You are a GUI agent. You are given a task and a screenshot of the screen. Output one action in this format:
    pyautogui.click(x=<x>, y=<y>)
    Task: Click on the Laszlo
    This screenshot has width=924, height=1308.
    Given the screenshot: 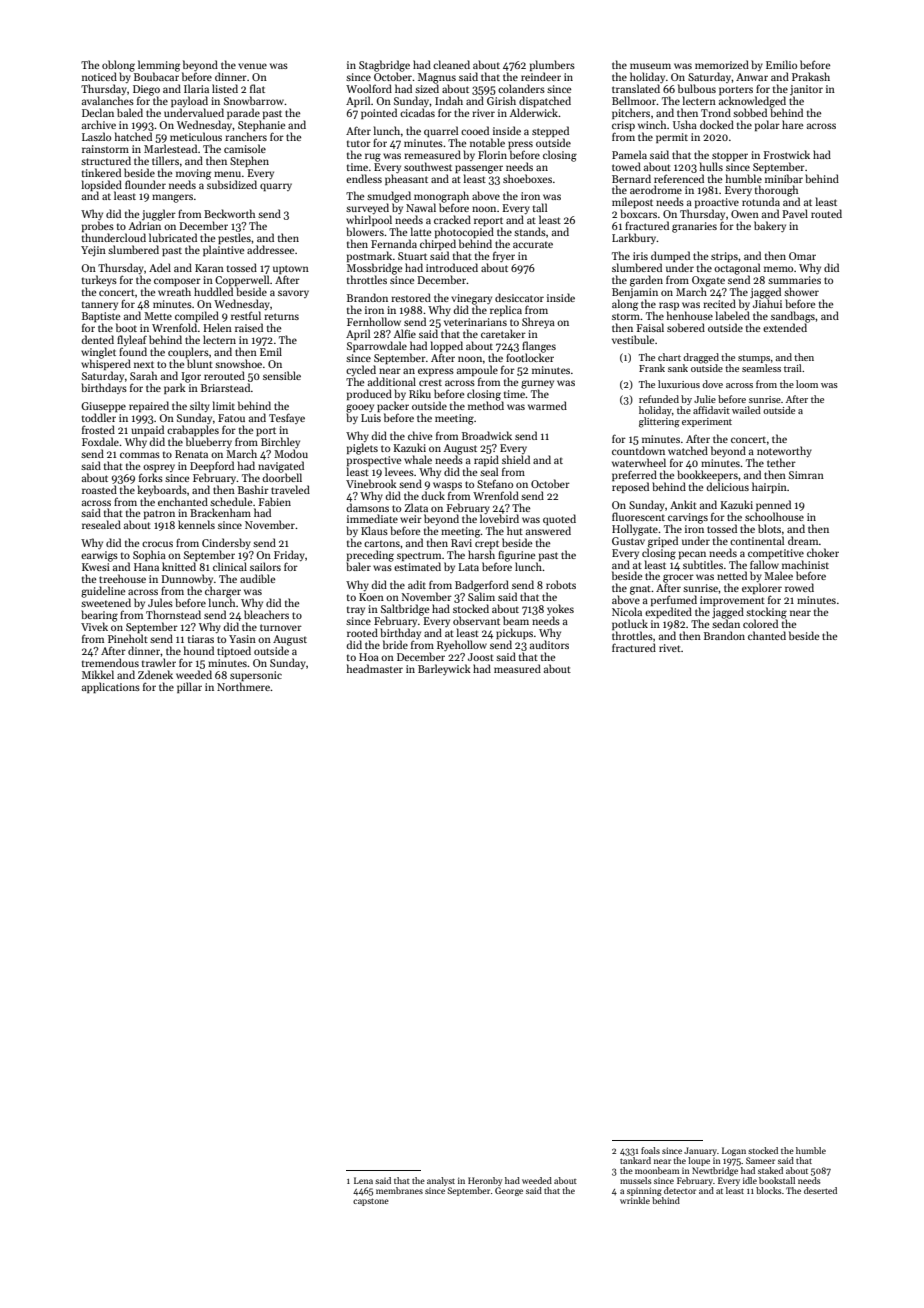 What is the action you would take?
    pyautogui.click(x=96, y=136)
